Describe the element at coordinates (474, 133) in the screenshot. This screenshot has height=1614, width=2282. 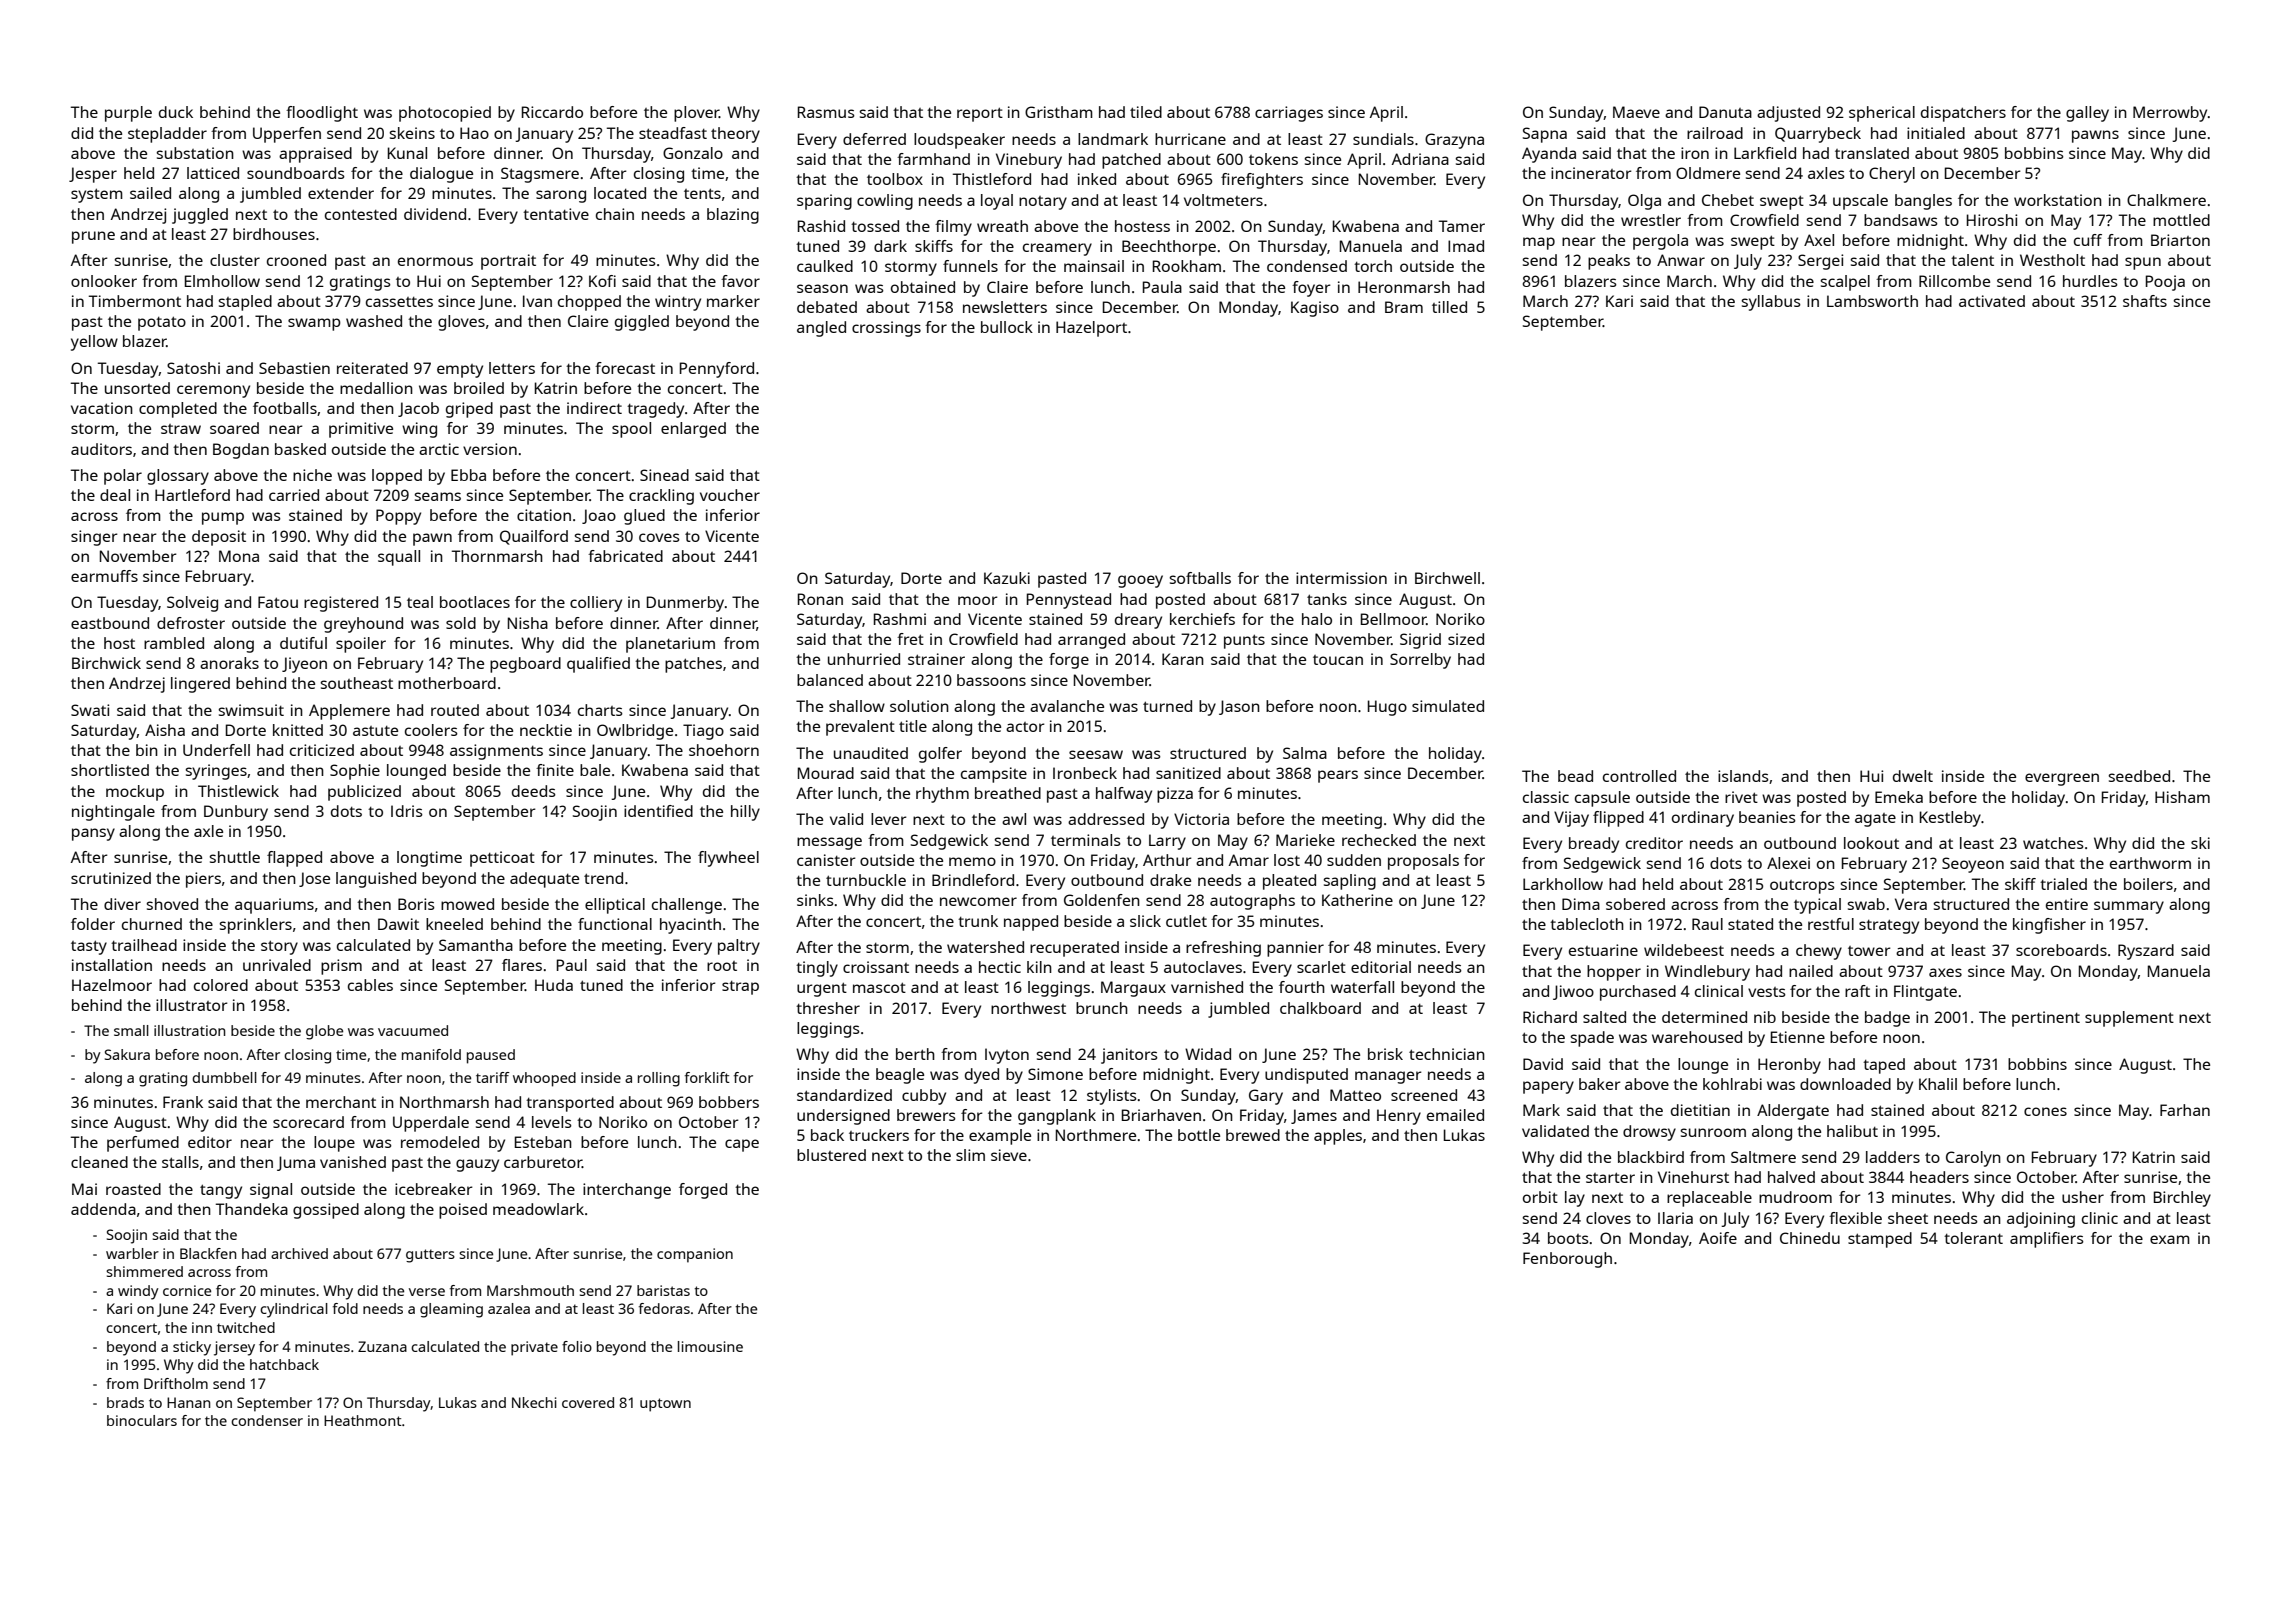
I see `Hao` at that location.
